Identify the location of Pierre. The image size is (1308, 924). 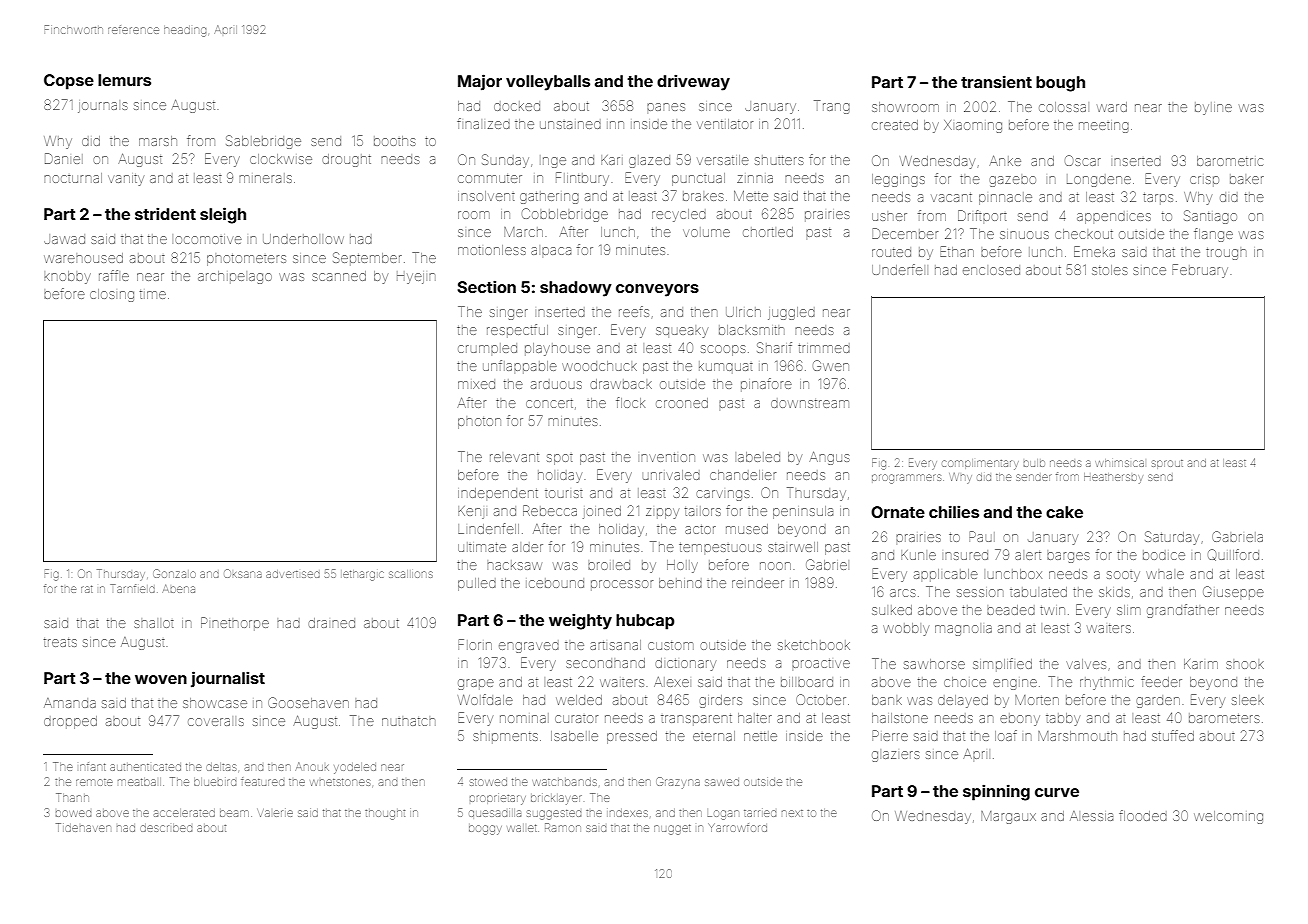
(890, 735).
